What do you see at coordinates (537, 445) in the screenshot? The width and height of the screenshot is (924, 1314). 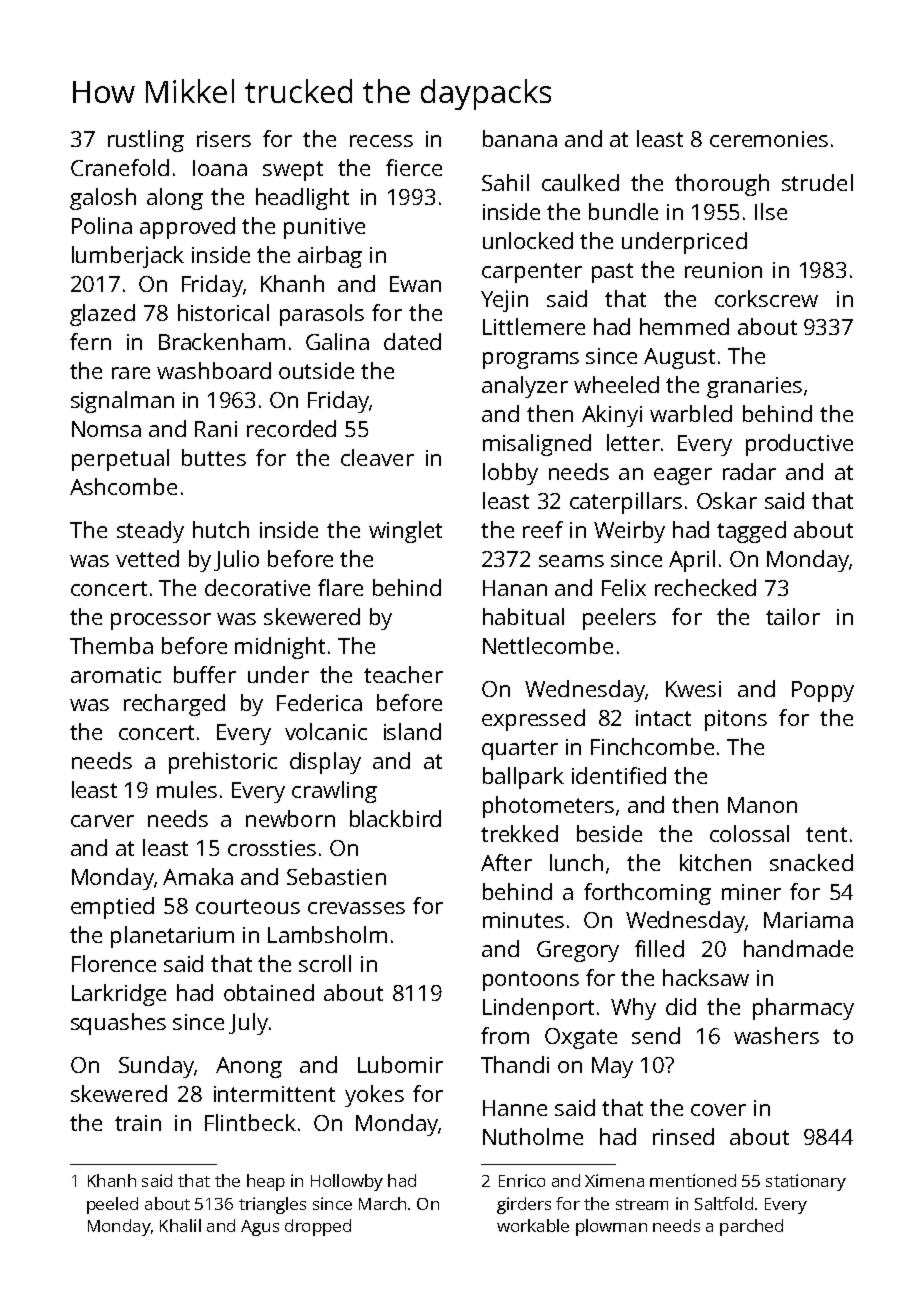 I see `misaligned` at bounding box center [537, 445].
